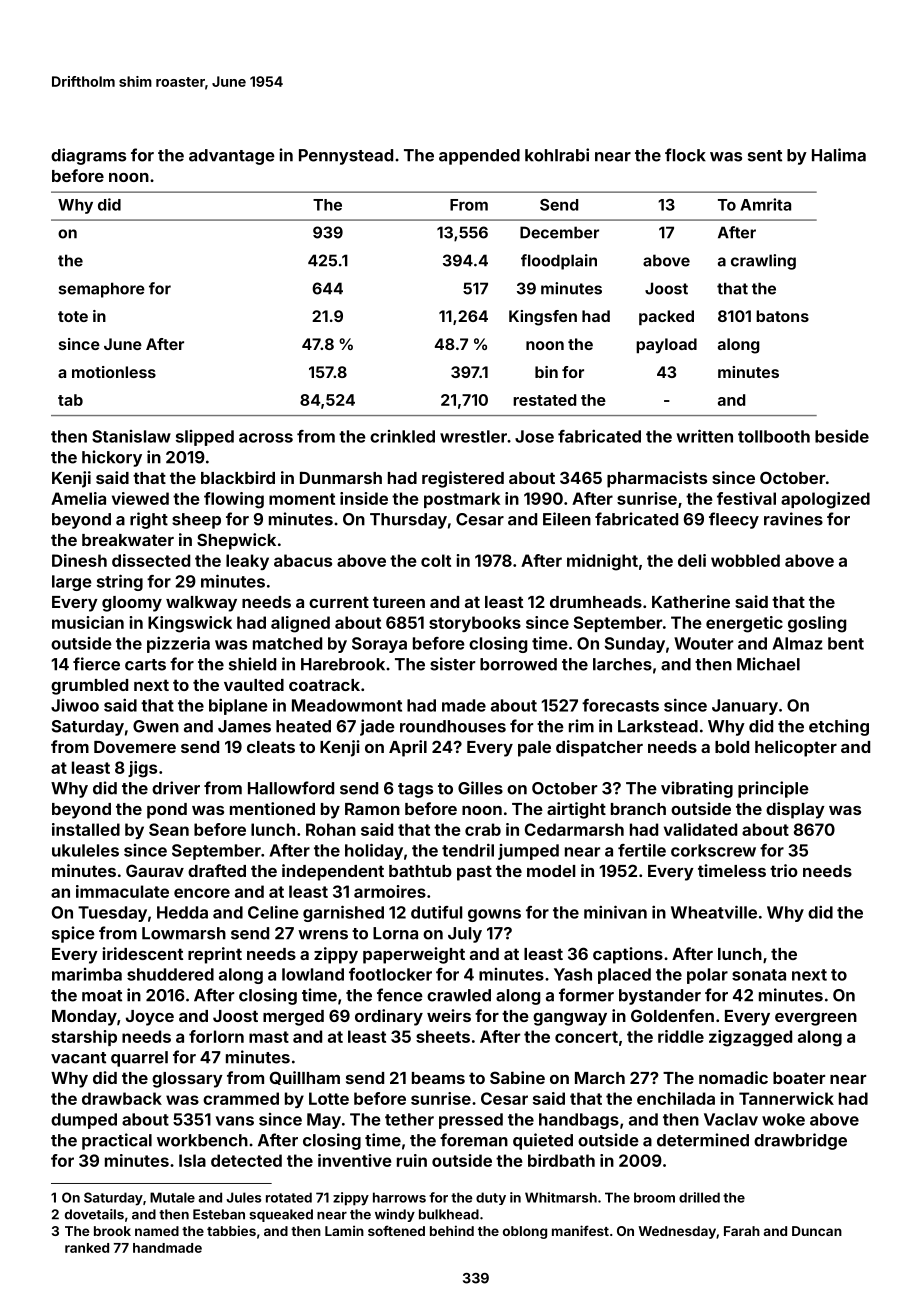  I want to click on appended, so click(479, 157).
